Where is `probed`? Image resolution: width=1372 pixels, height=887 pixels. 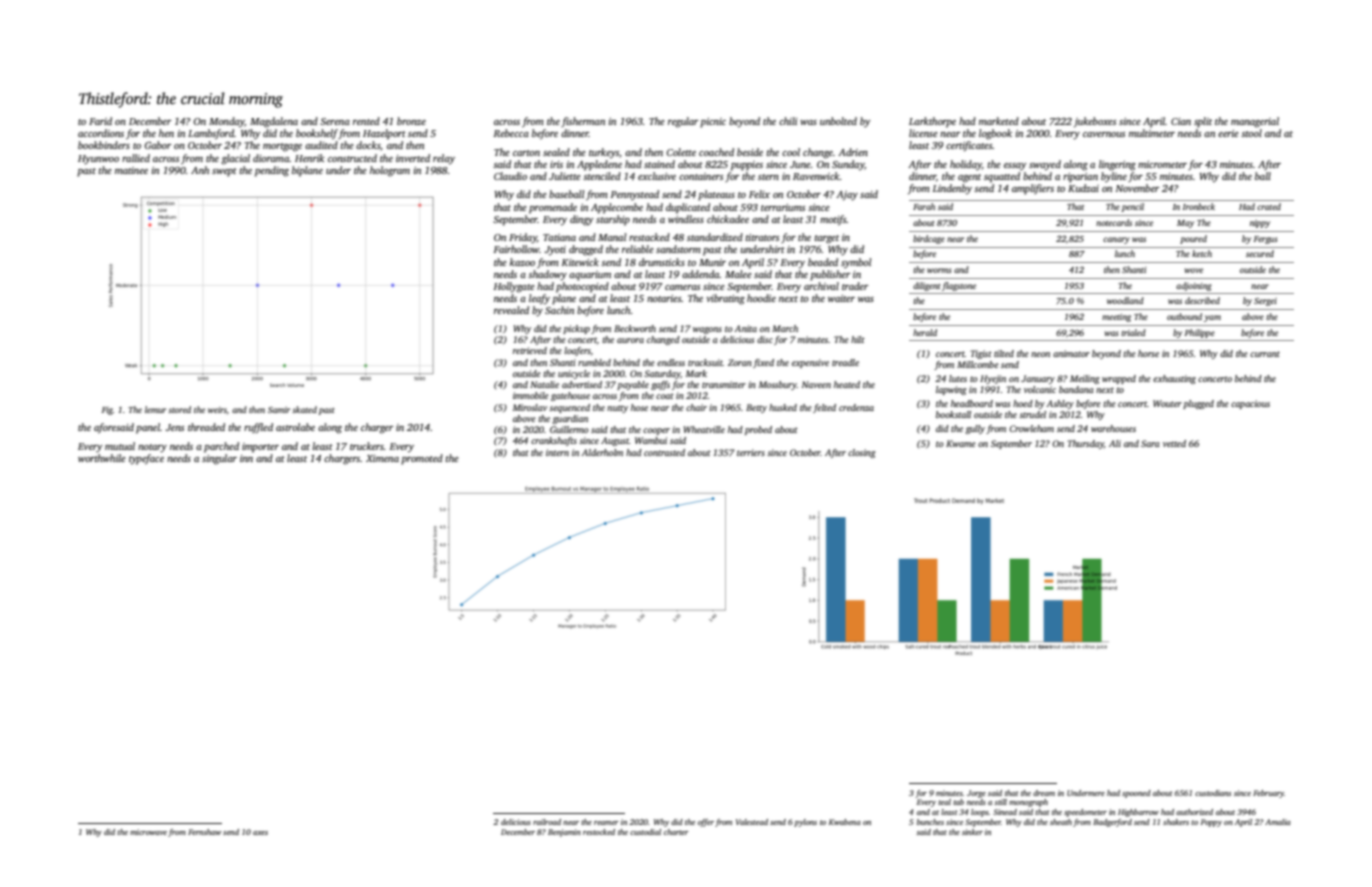 probed is located at coordinates (758, 430).
